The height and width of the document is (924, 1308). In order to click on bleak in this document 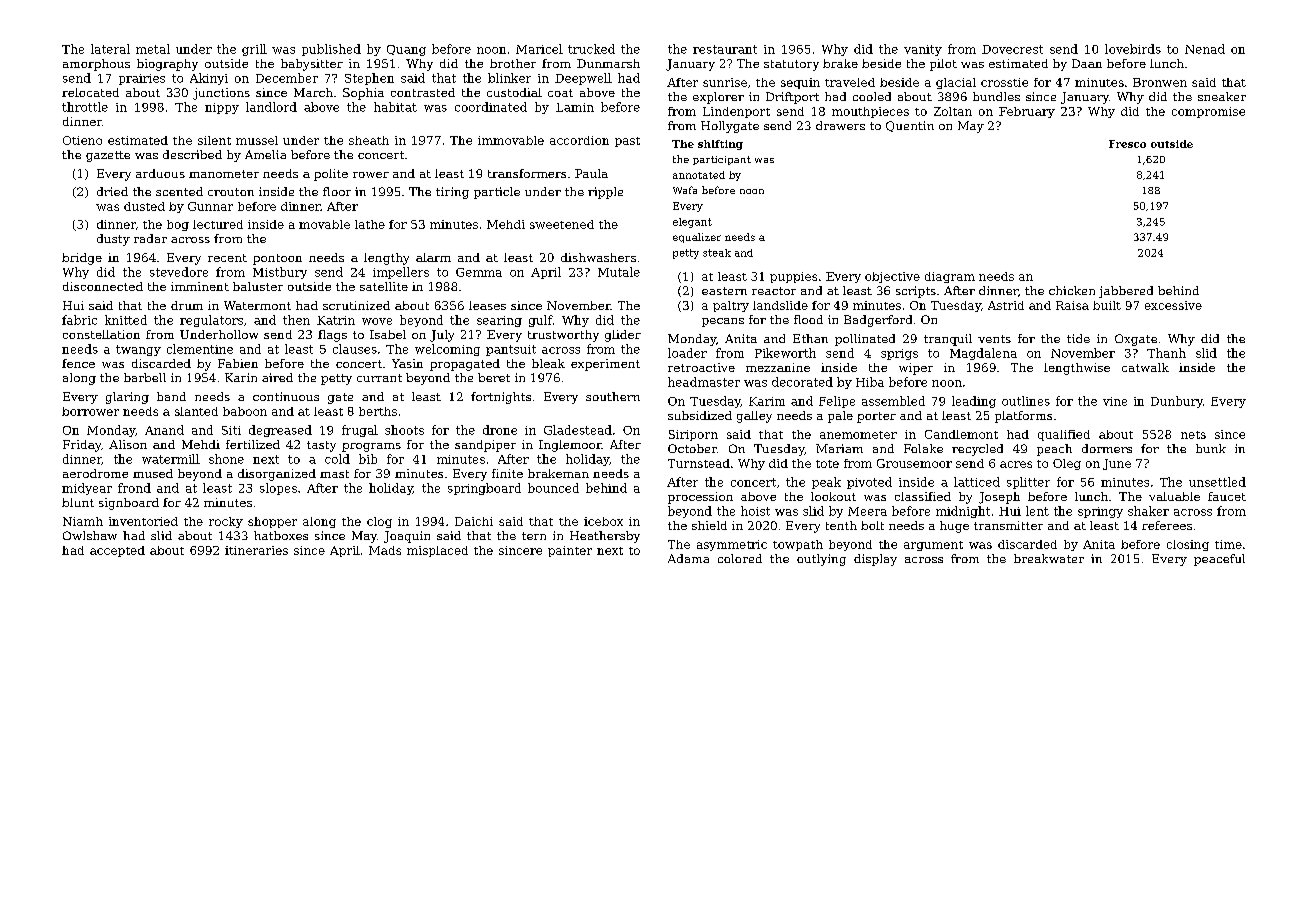, I will do `click(548, 363)`.
